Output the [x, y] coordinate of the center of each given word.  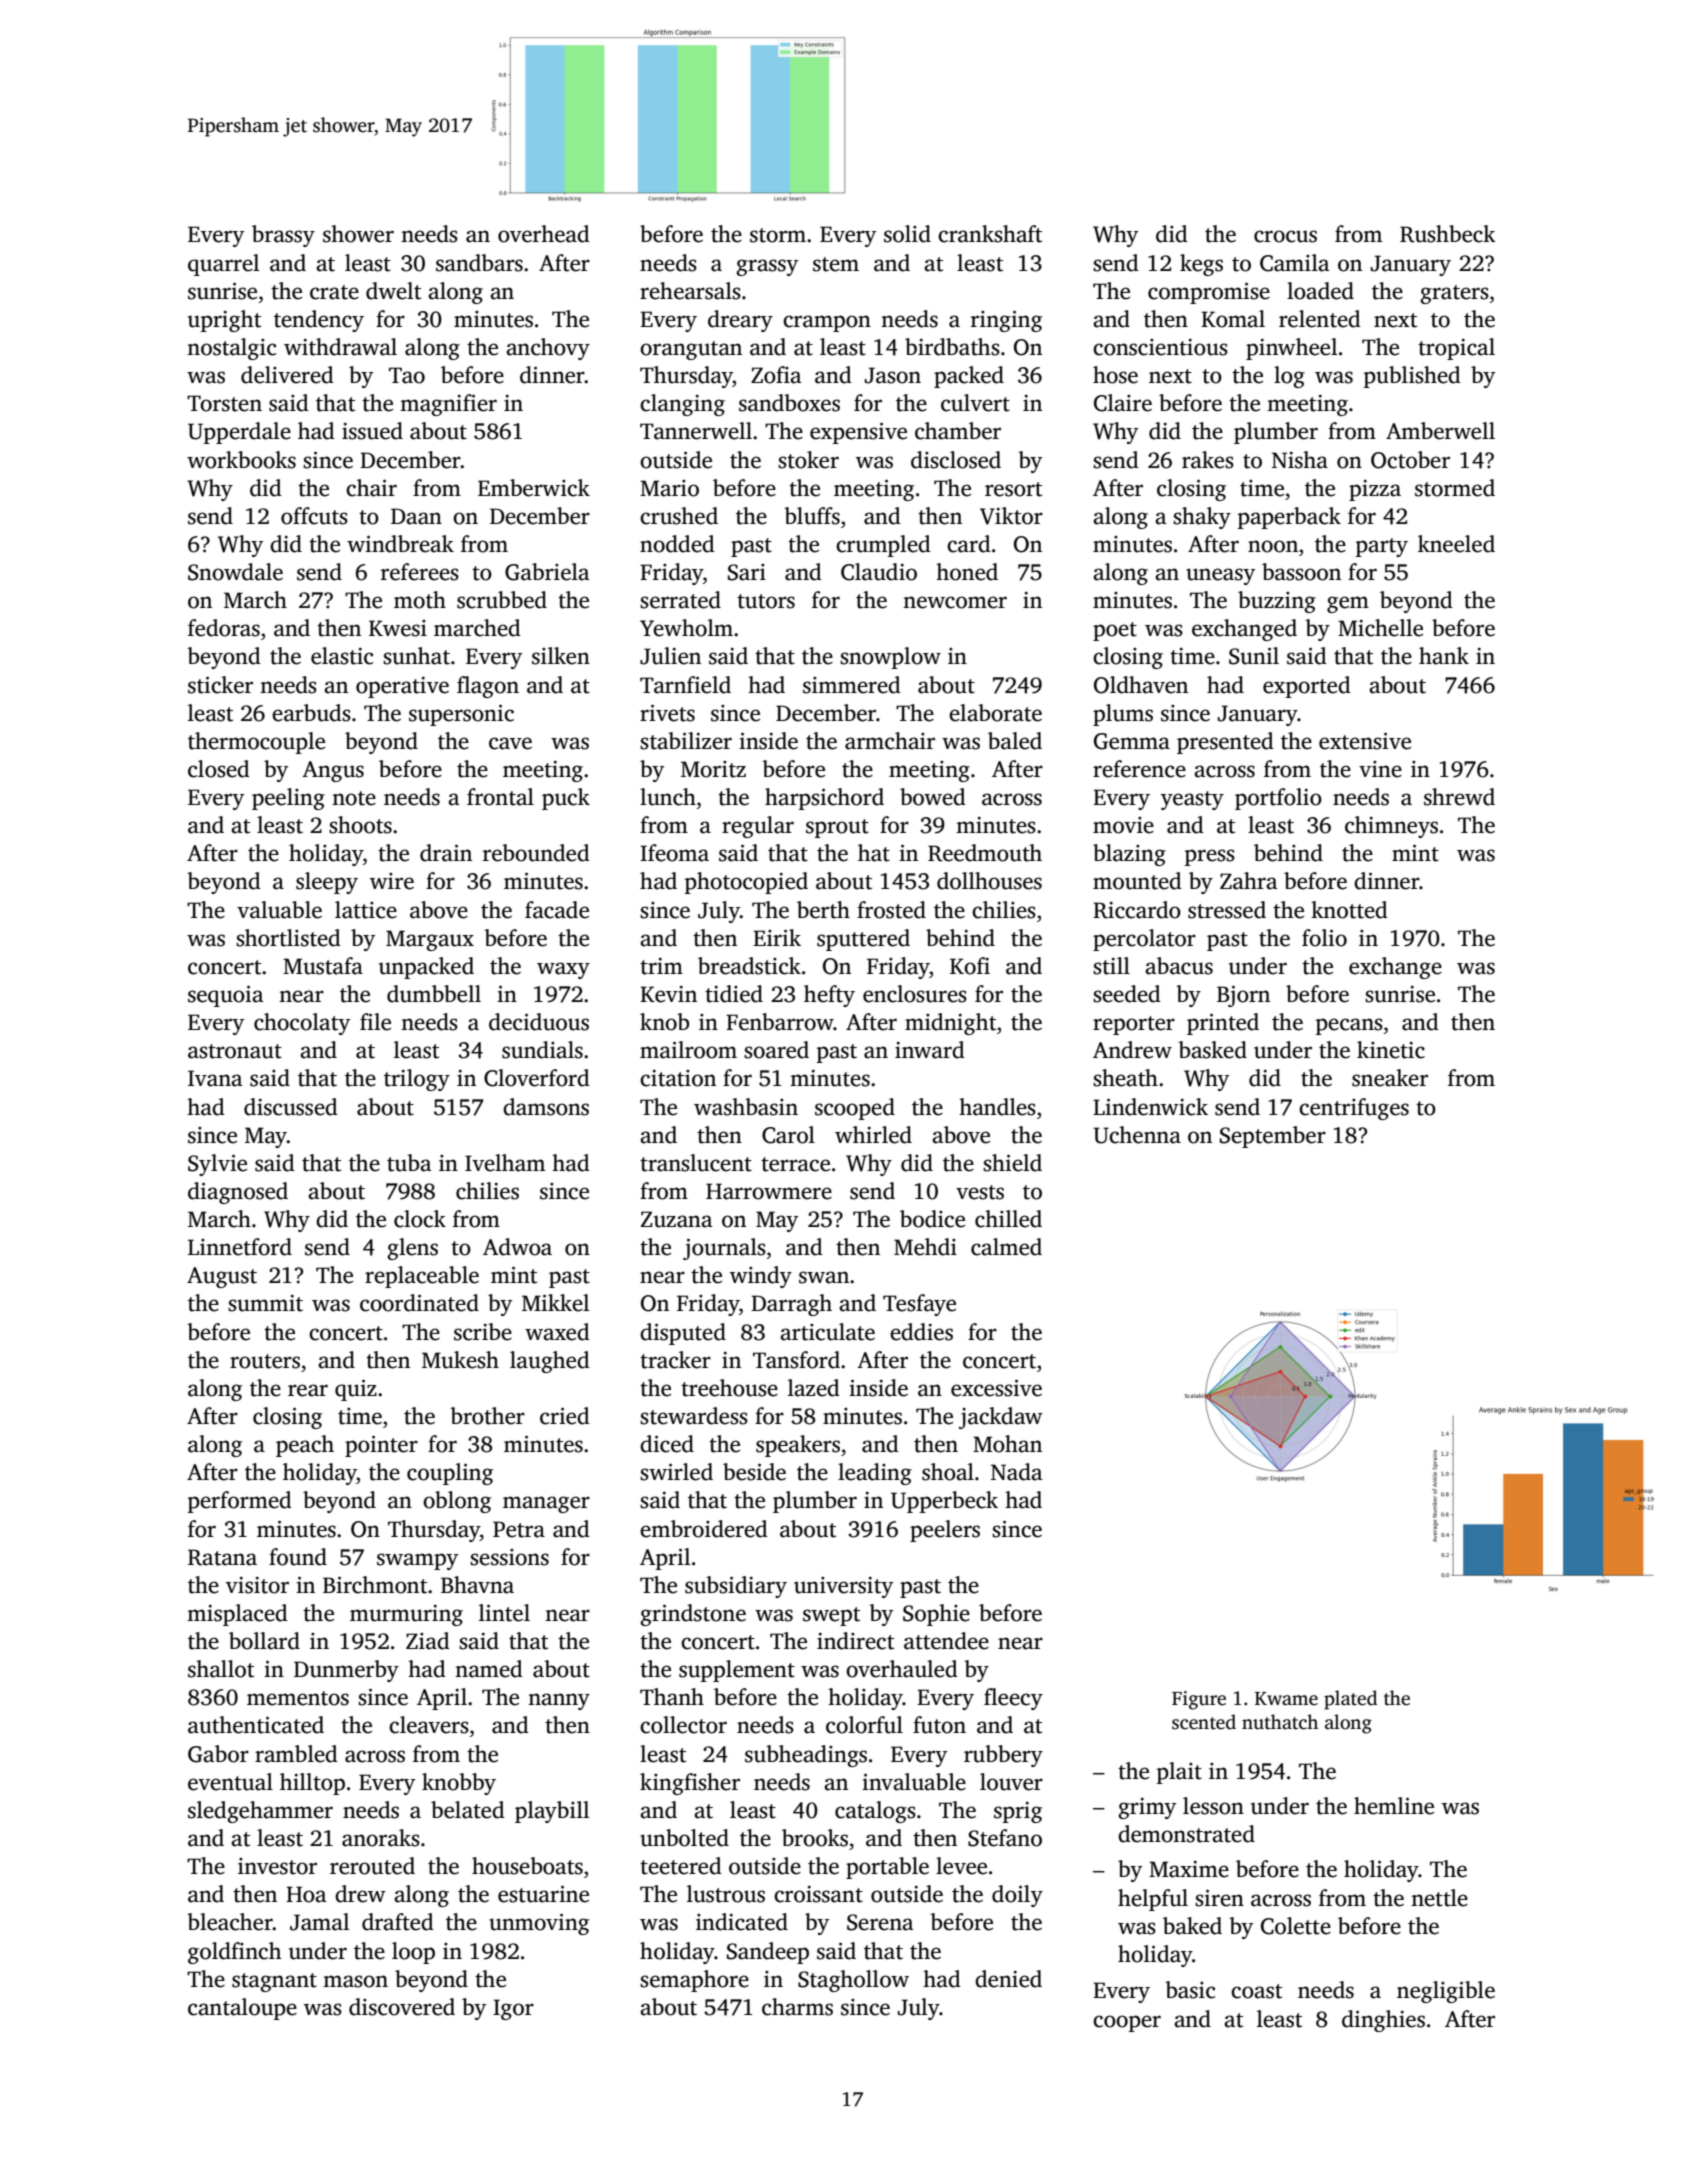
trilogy [417, 1080]
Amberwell [1440, 431]
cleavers [429, 1725]
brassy [283, 236]
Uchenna [1137, 1135]
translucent [696, 1163]
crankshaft [990, 234]
